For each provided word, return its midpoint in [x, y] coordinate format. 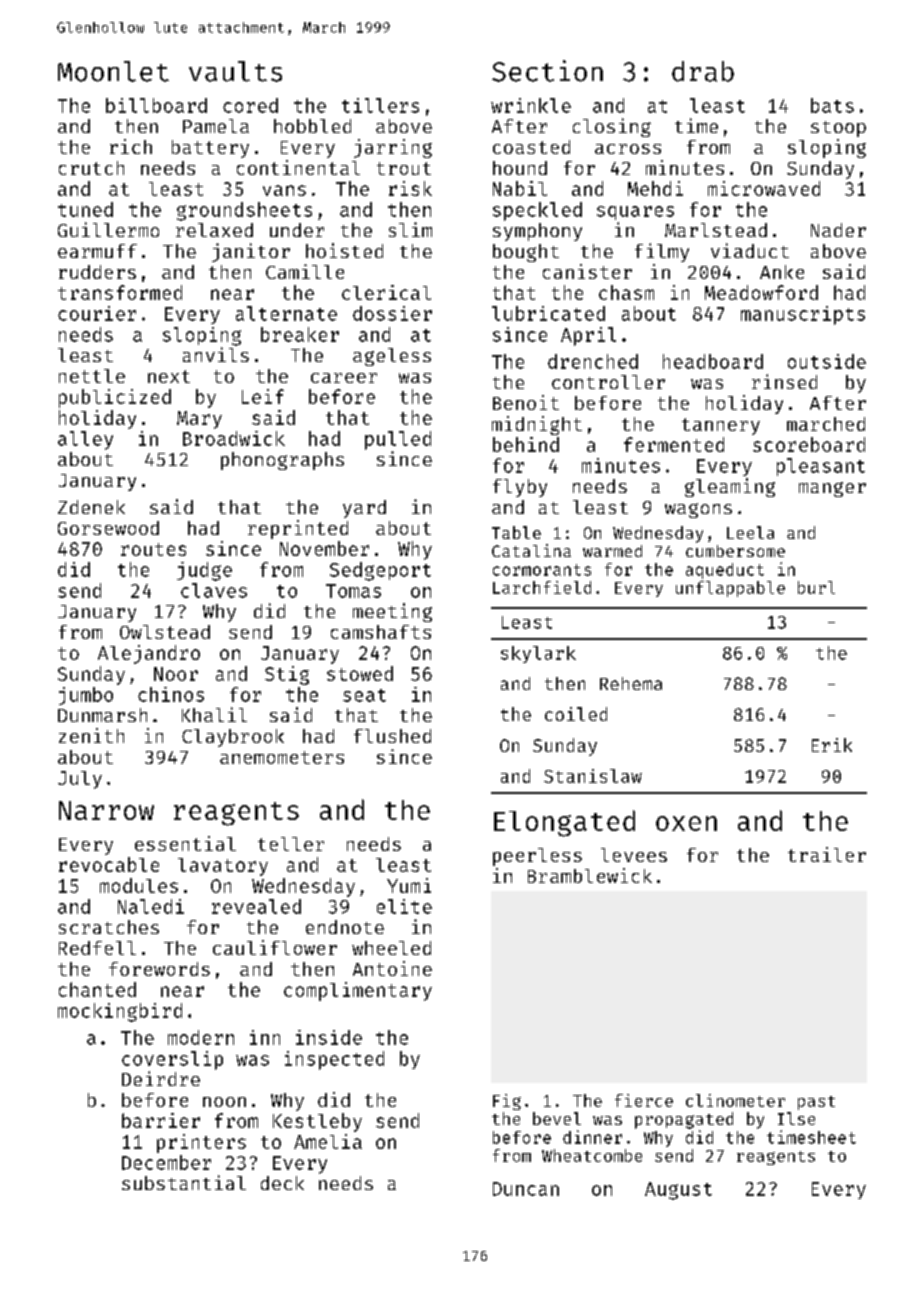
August [678, 1191]
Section [547, 71]
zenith [91, 735]
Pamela [216, 126]
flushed [392, 736]
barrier [161, 1120]
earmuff [97, 251]
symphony [537, 232]
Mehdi [655, 188]
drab [703, 71]
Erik [832, 745]
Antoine [392, 968]
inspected [334, 1060]
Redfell [97, 948]
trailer [827, 854]
